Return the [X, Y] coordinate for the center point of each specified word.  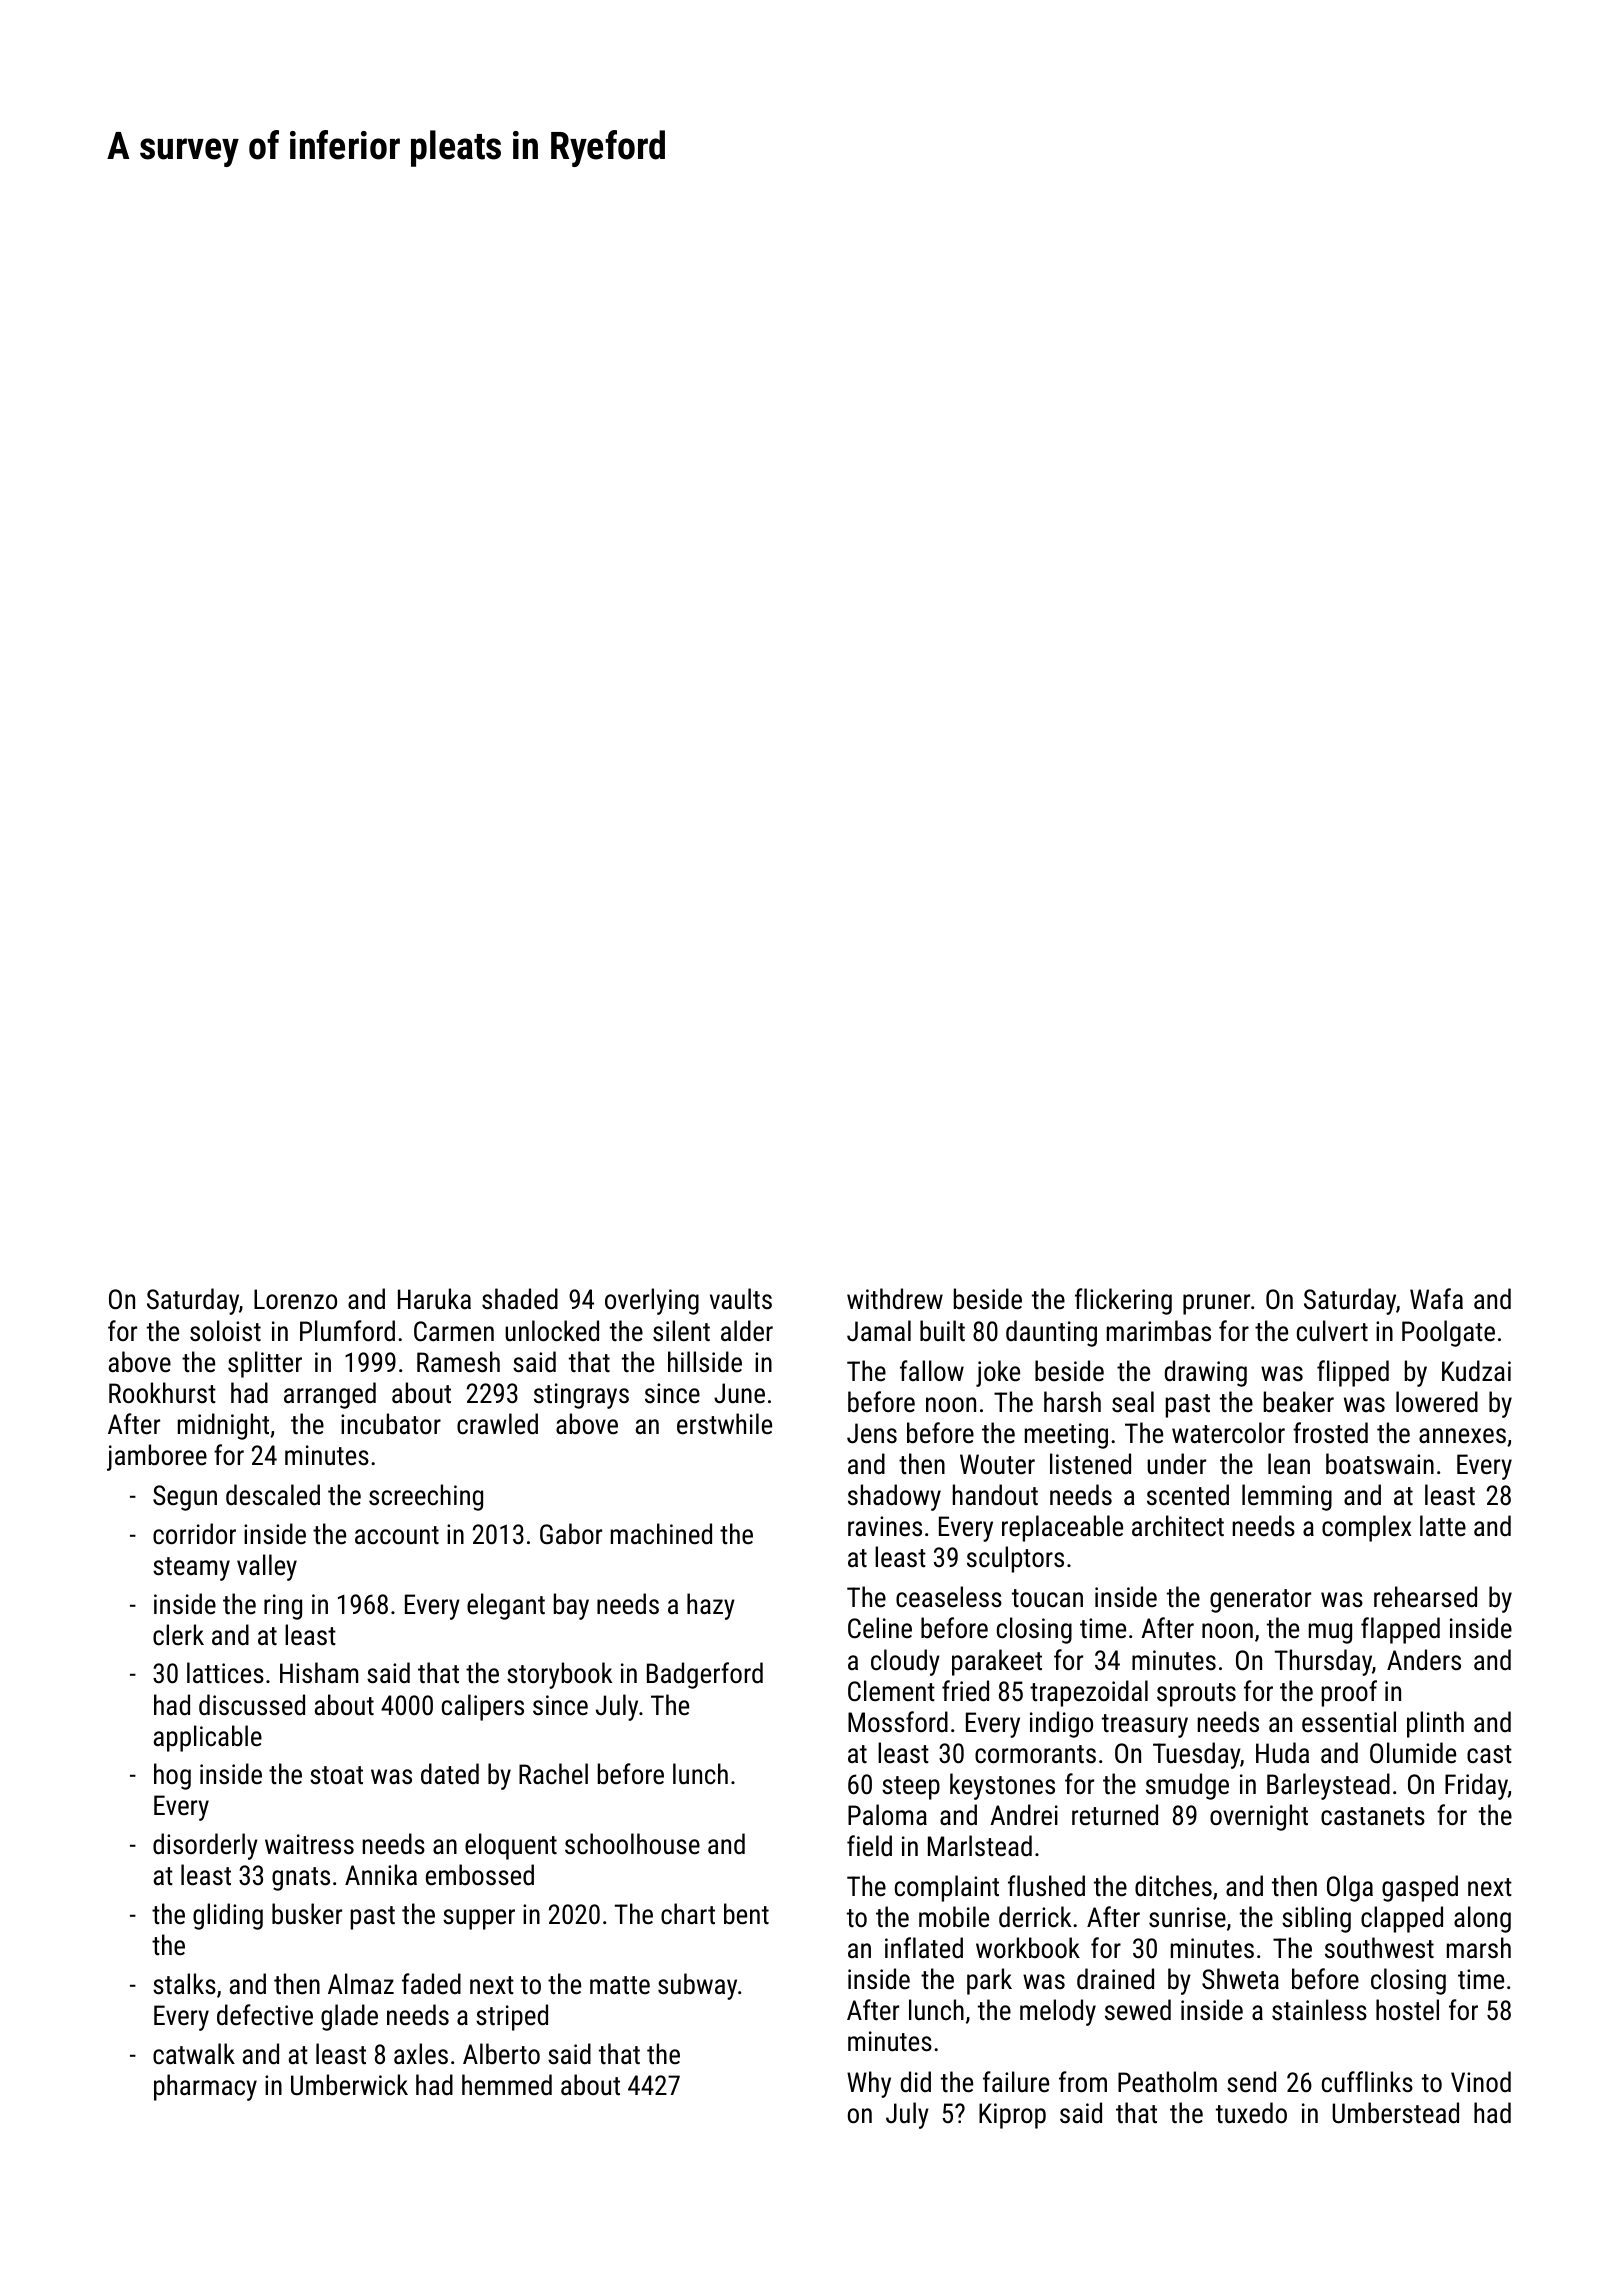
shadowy [894, 1497]
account [397, 1535]
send [1251, 2082]
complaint [947, 1888]
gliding [228, 1916]
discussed [252, 1705]
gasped [1420, 1888]
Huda [1282, 1753]
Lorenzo [295, 1299]
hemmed [507, 2085]
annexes [1462, 1436]
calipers [483, 1707]
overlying [652, 1301]
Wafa [1436, 1298]
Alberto [501, 2054]
